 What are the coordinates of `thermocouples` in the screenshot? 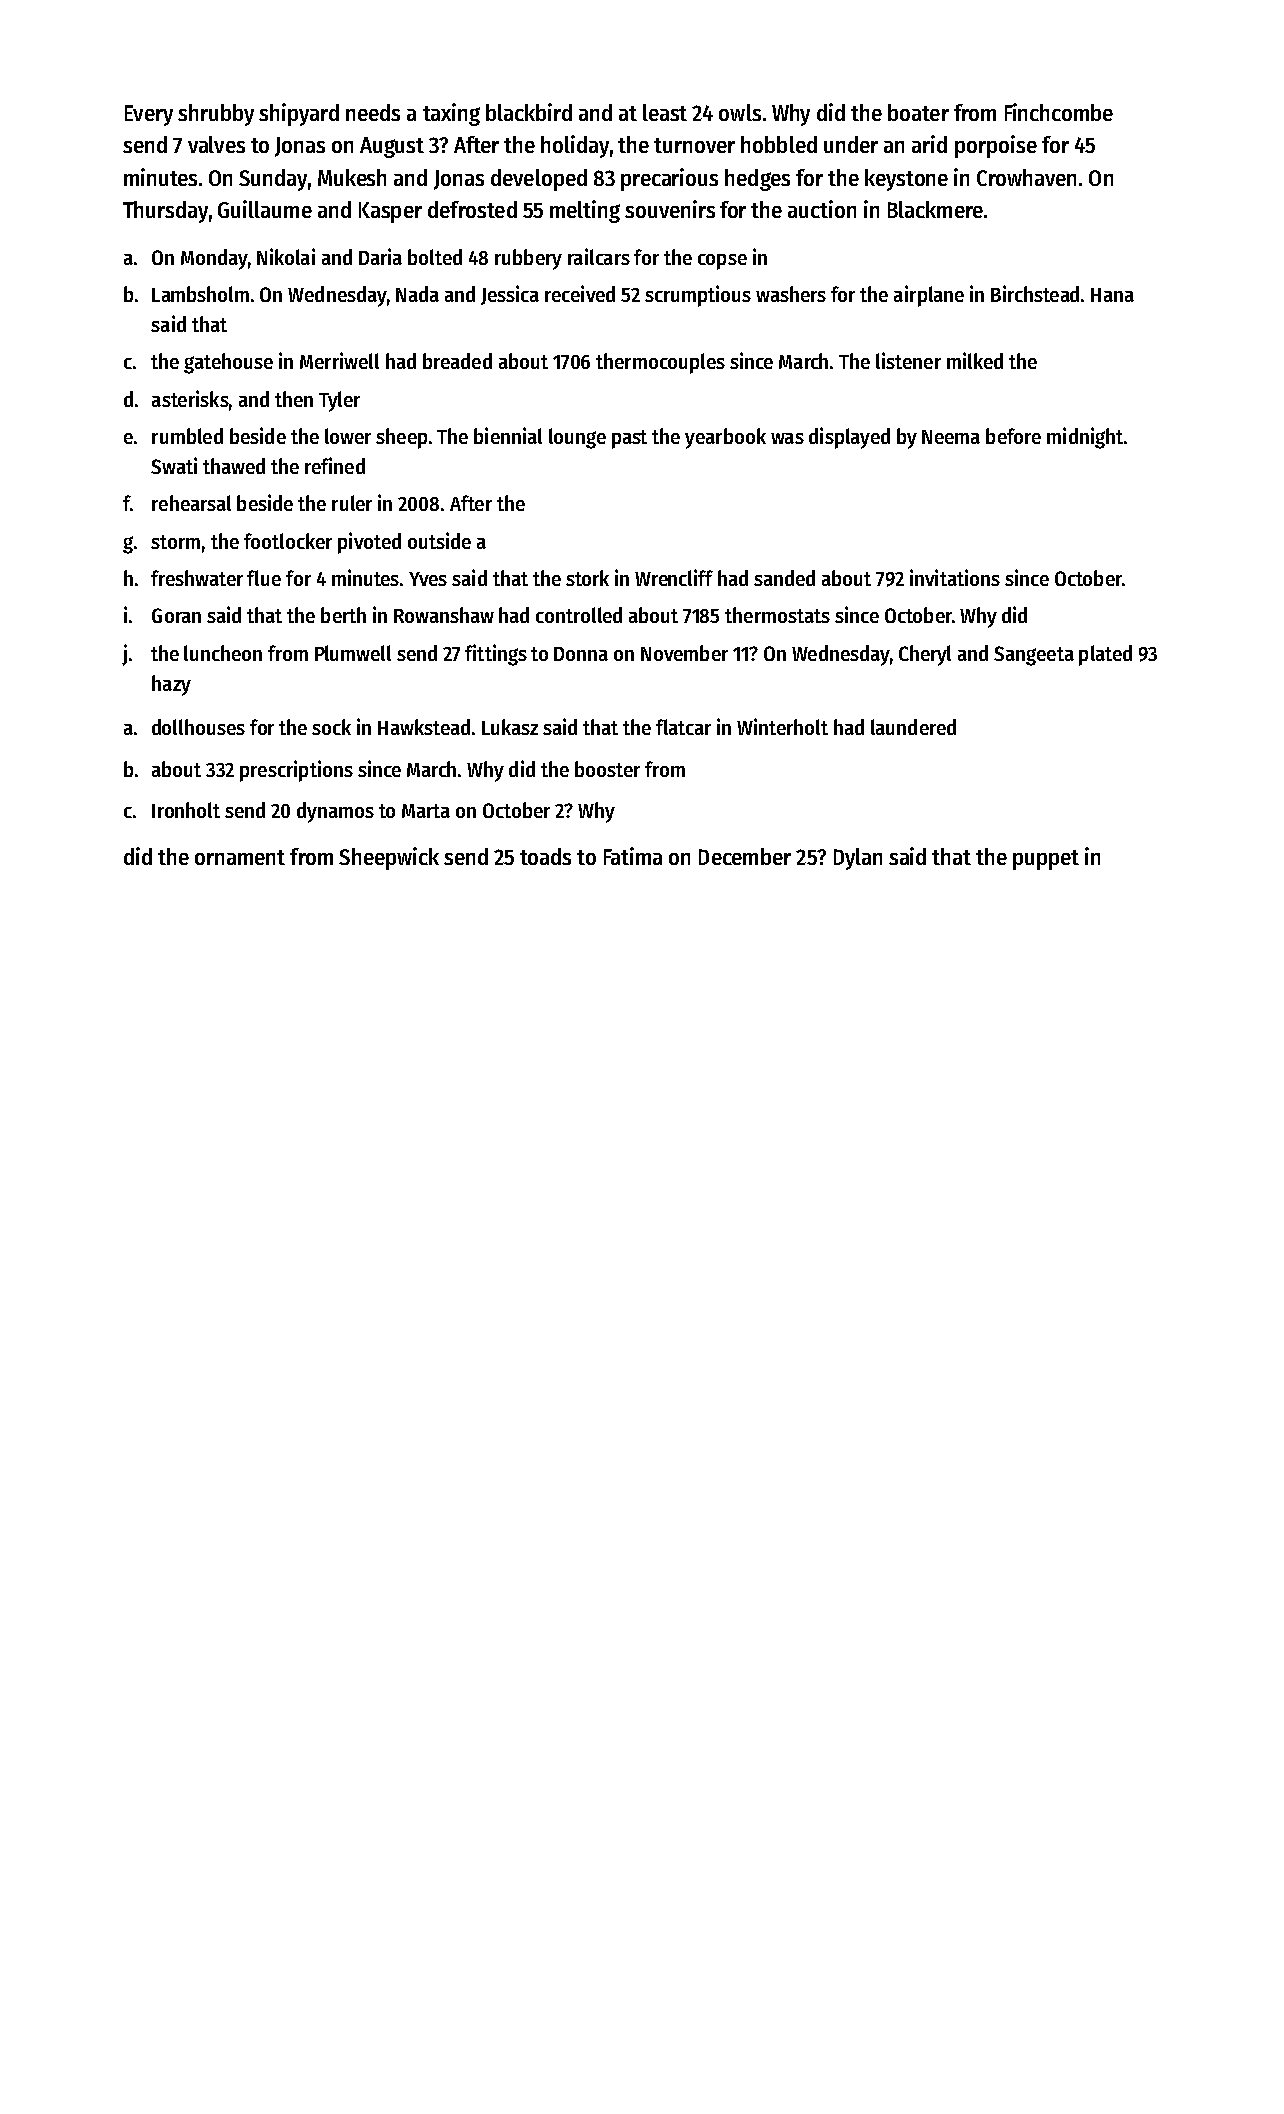 It's located at (660, 363).
